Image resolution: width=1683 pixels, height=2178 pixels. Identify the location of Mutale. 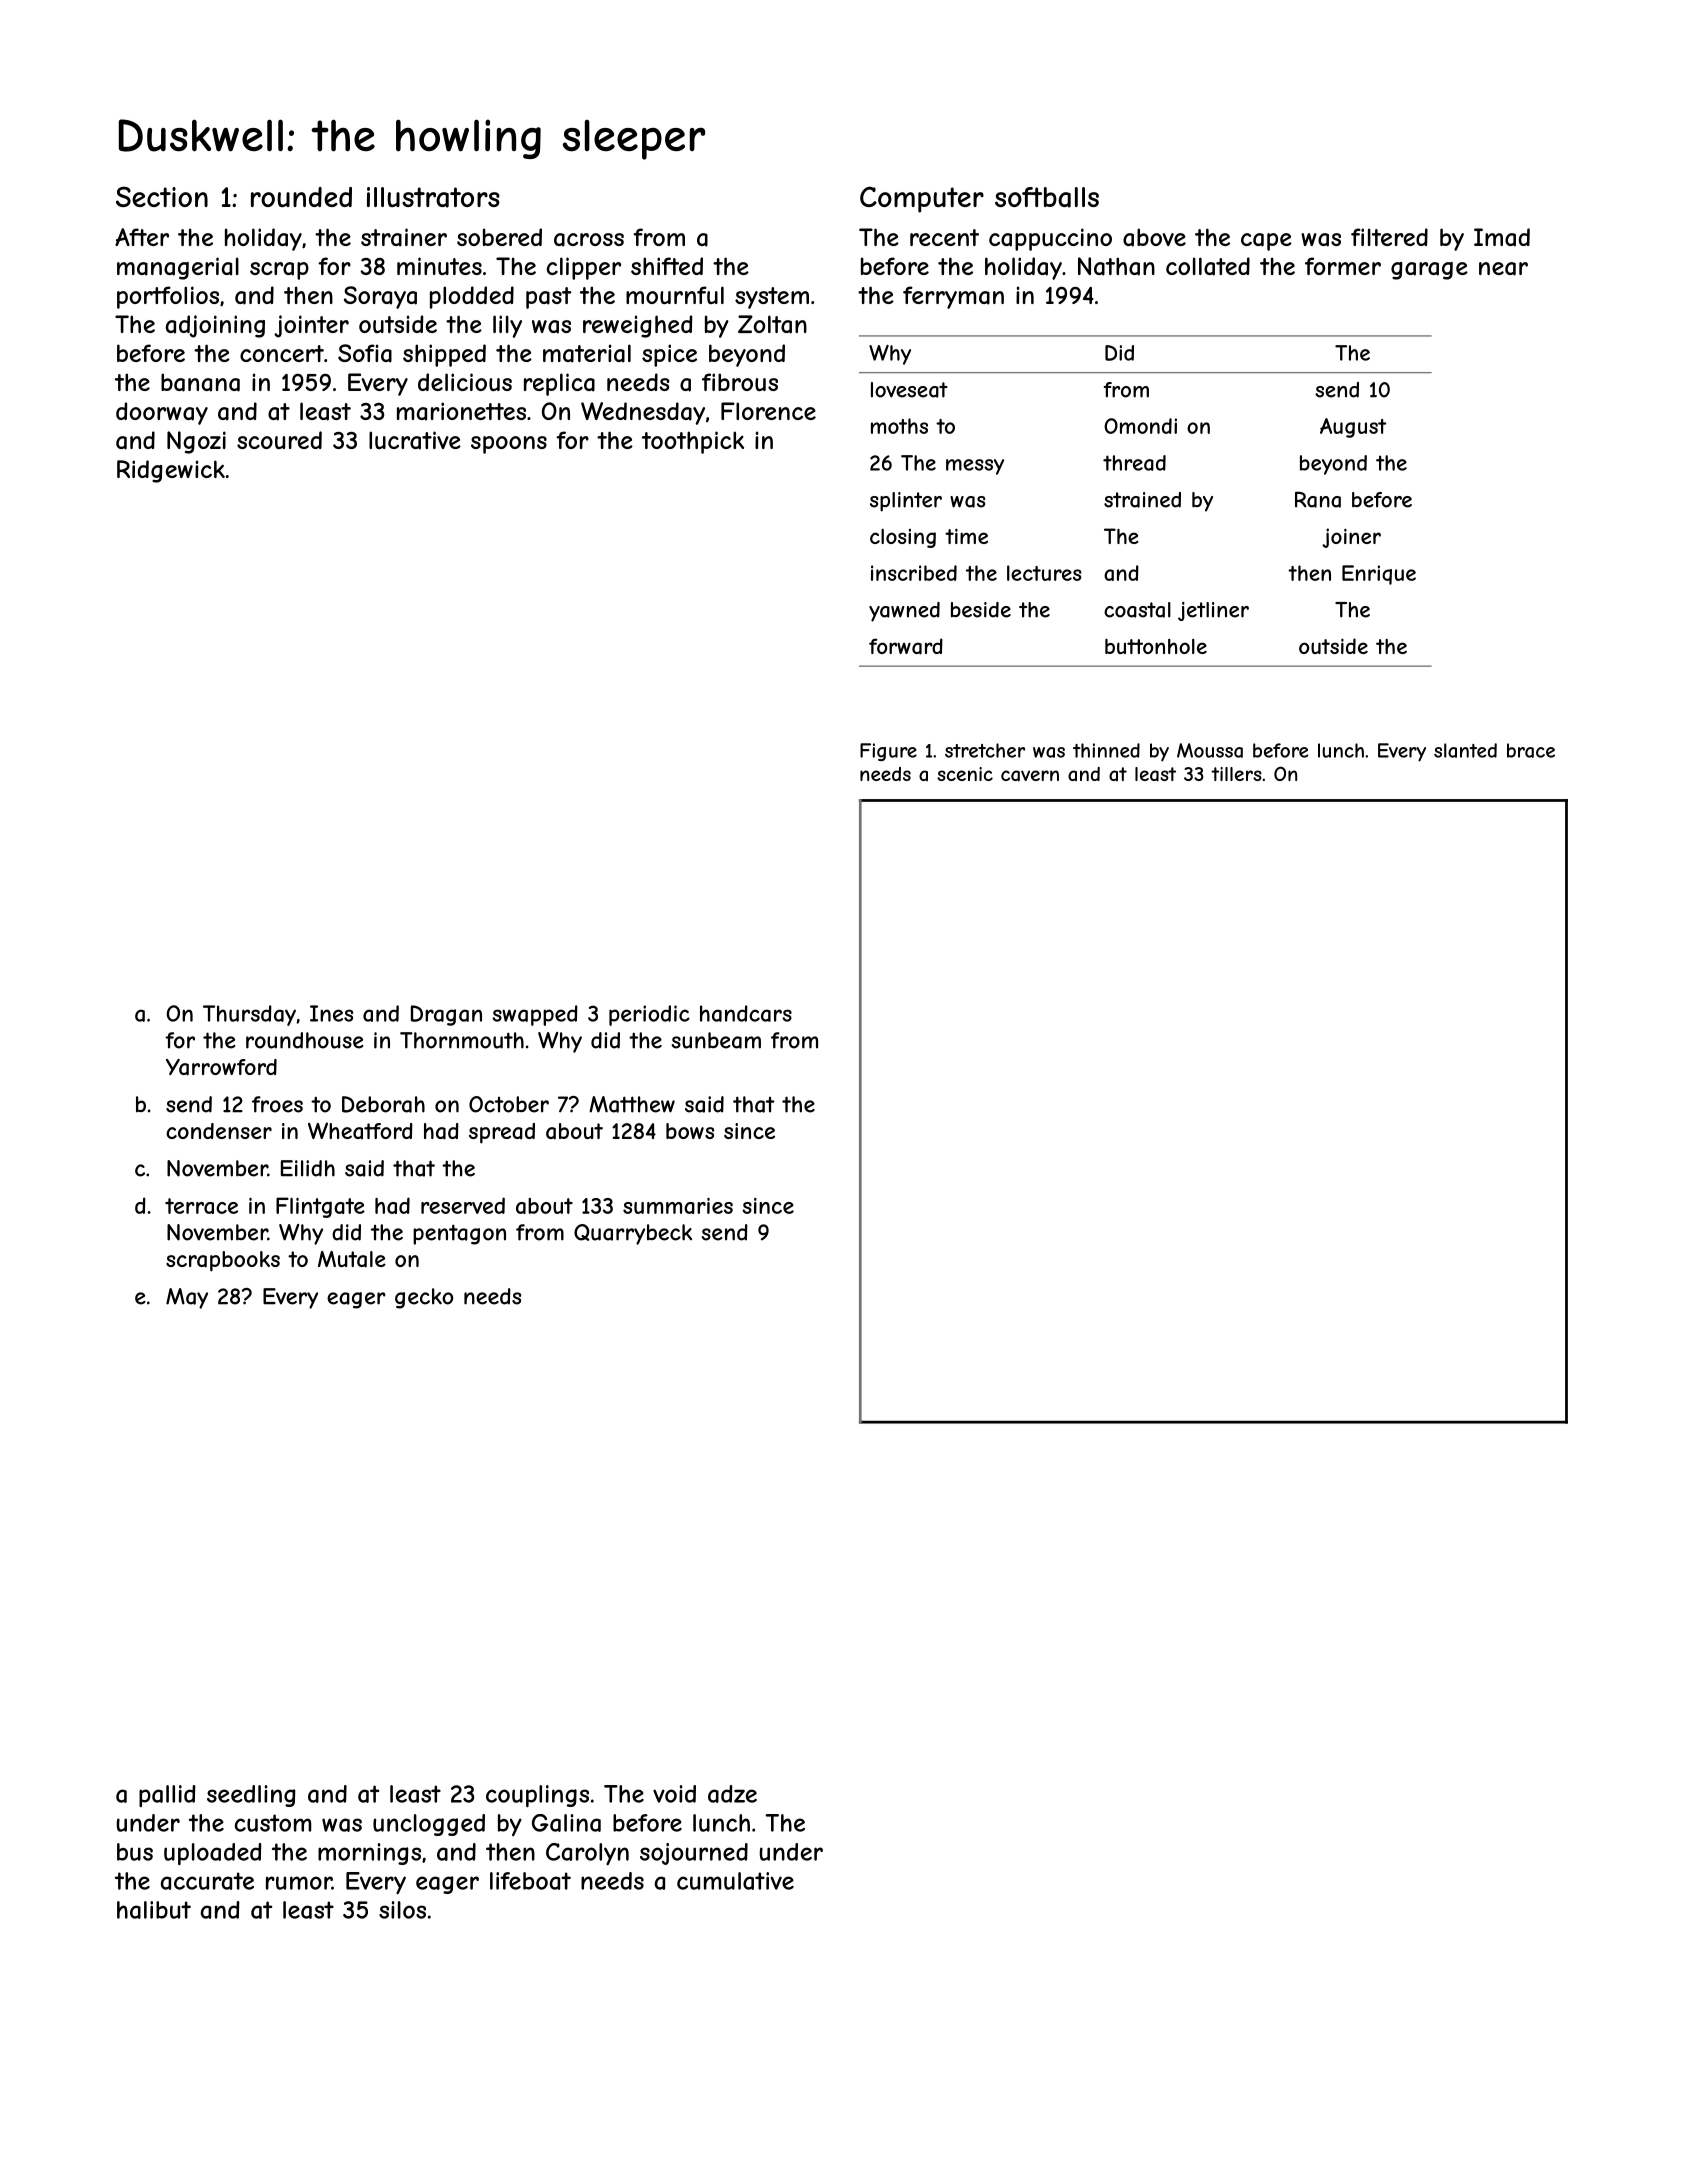
(352, 1259).
